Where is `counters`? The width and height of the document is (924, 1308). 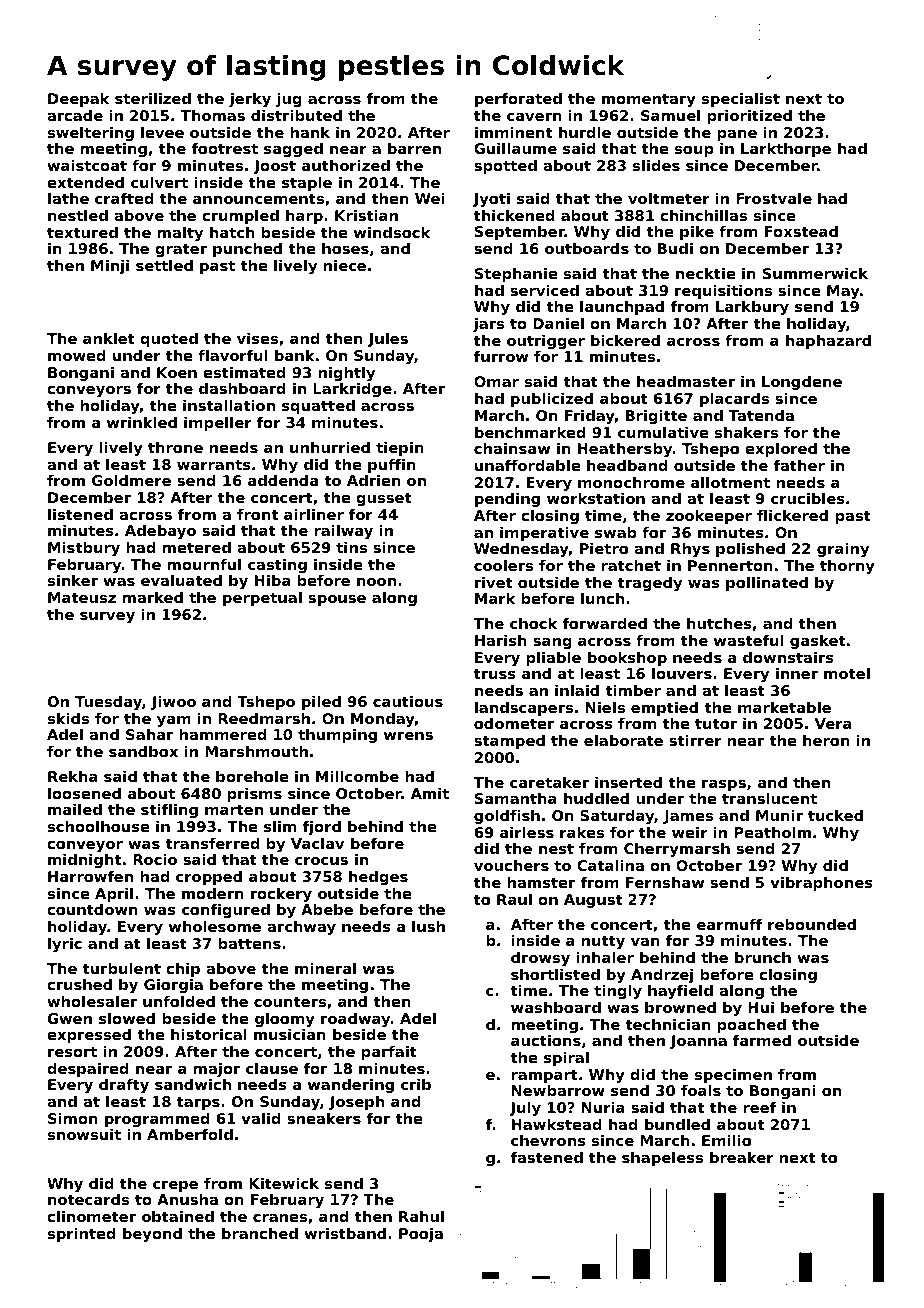 counters is located at coordinates (290, 1001).
